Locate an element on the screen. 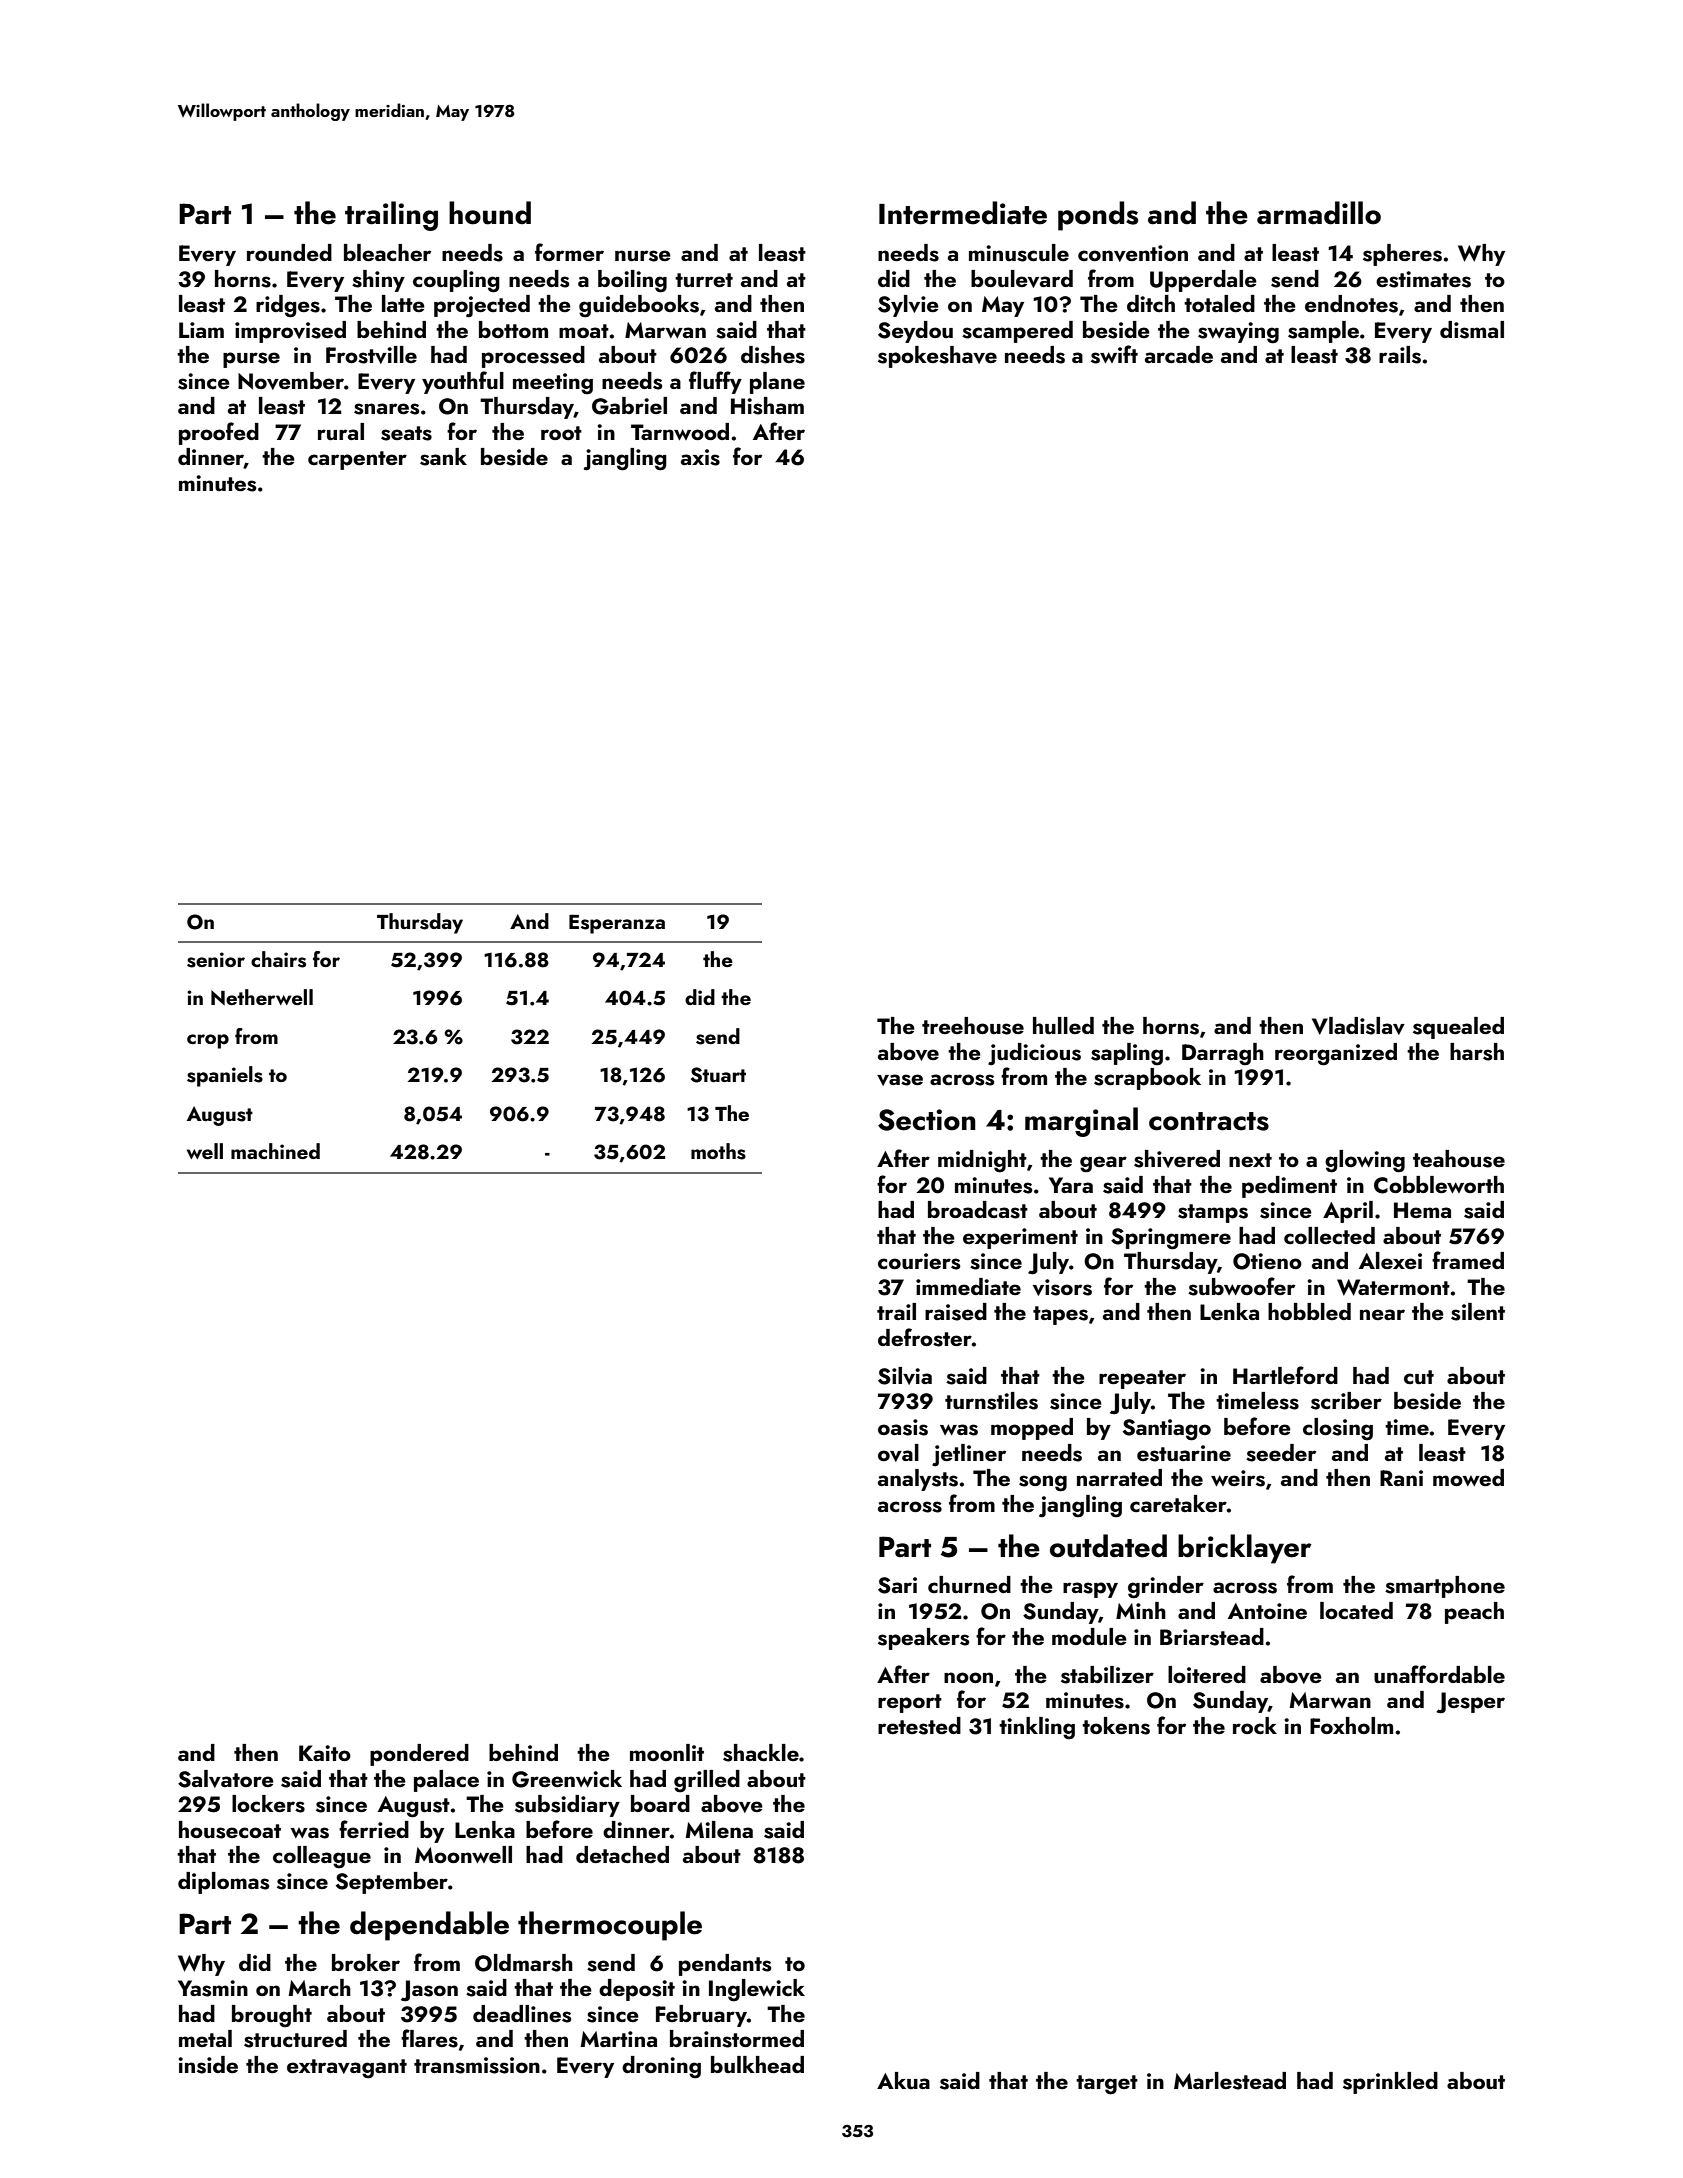 The image size is (1683, 2178). diplomas is located at coordinates (223, 1883).
